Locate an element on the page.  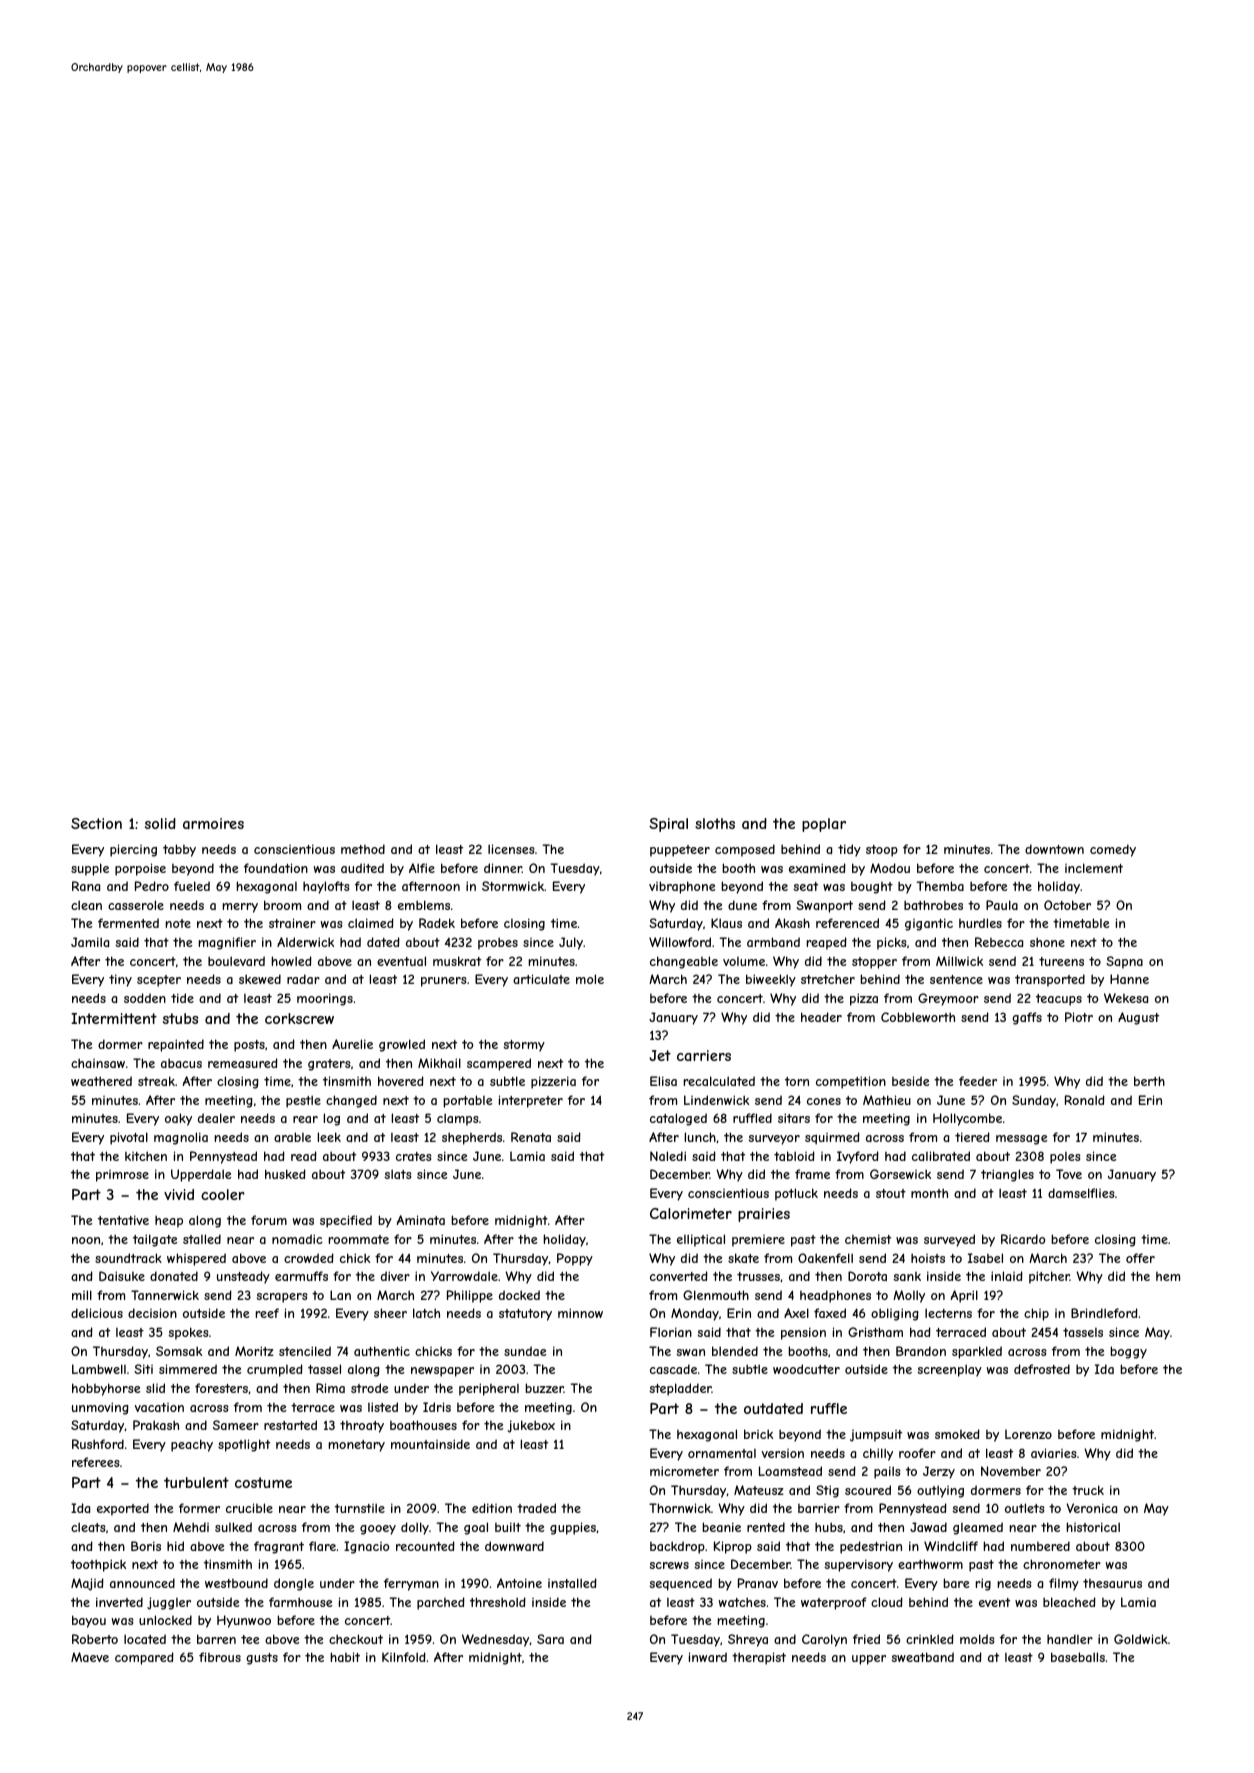
Alderwick is located at coordinates (305, 942).
